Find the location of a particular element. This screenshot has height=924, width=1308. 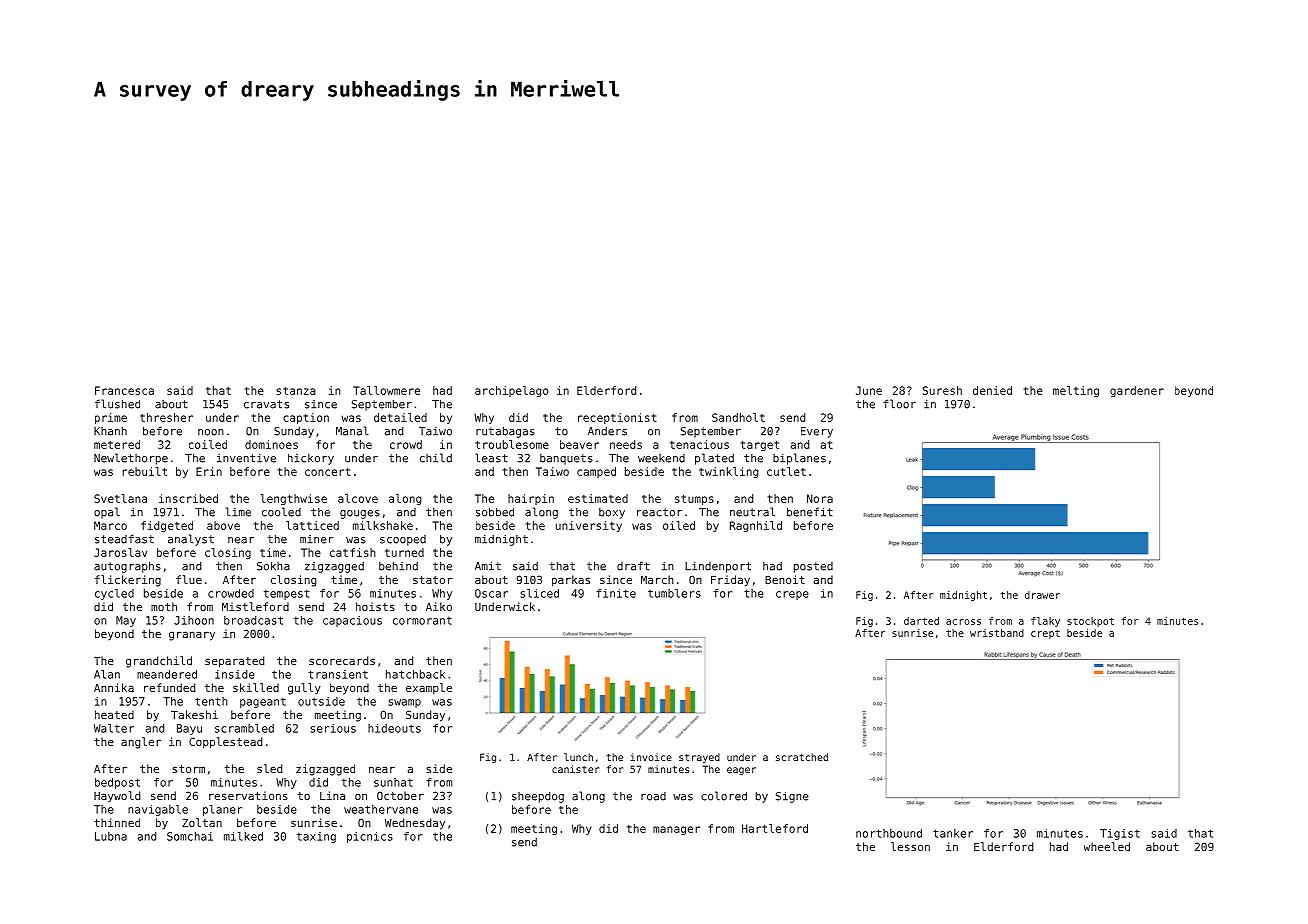

drawer is located at coordinates (1042, 595).
